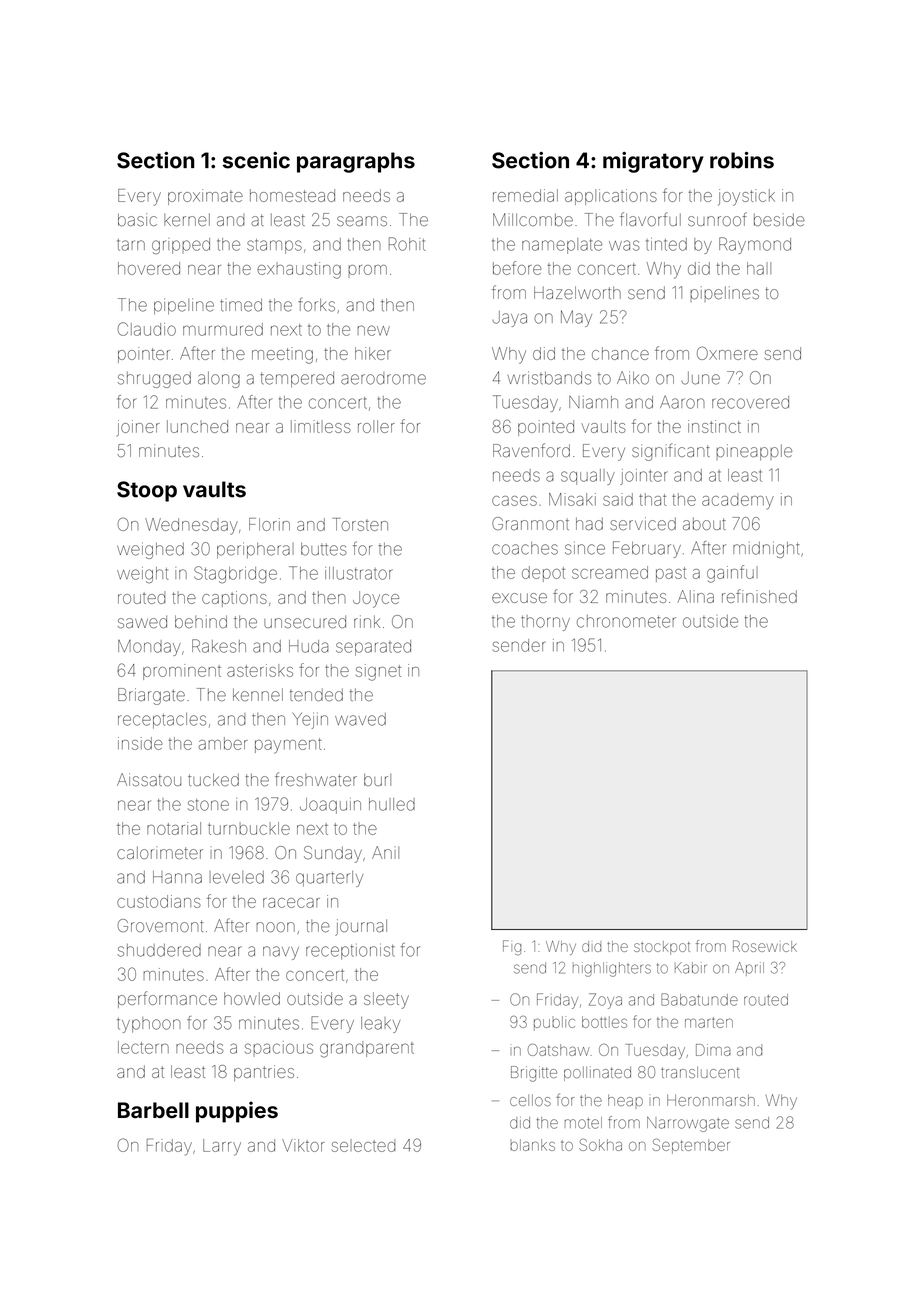  Describe the element at coordinates (750, 402) in the page. I see `recovered` at that location.
